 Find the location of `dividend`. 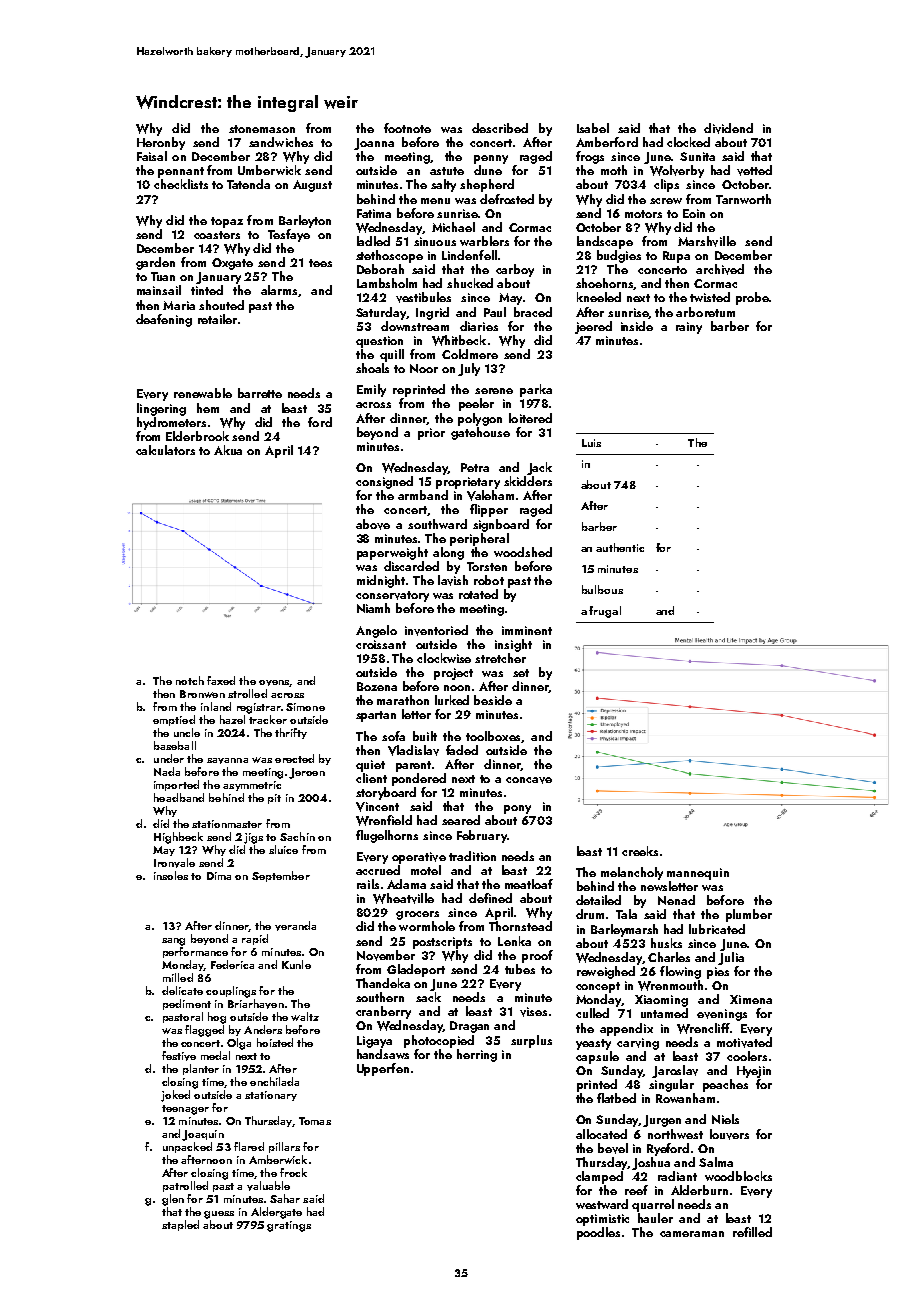

dividend is located at coordinates (728, 128).
